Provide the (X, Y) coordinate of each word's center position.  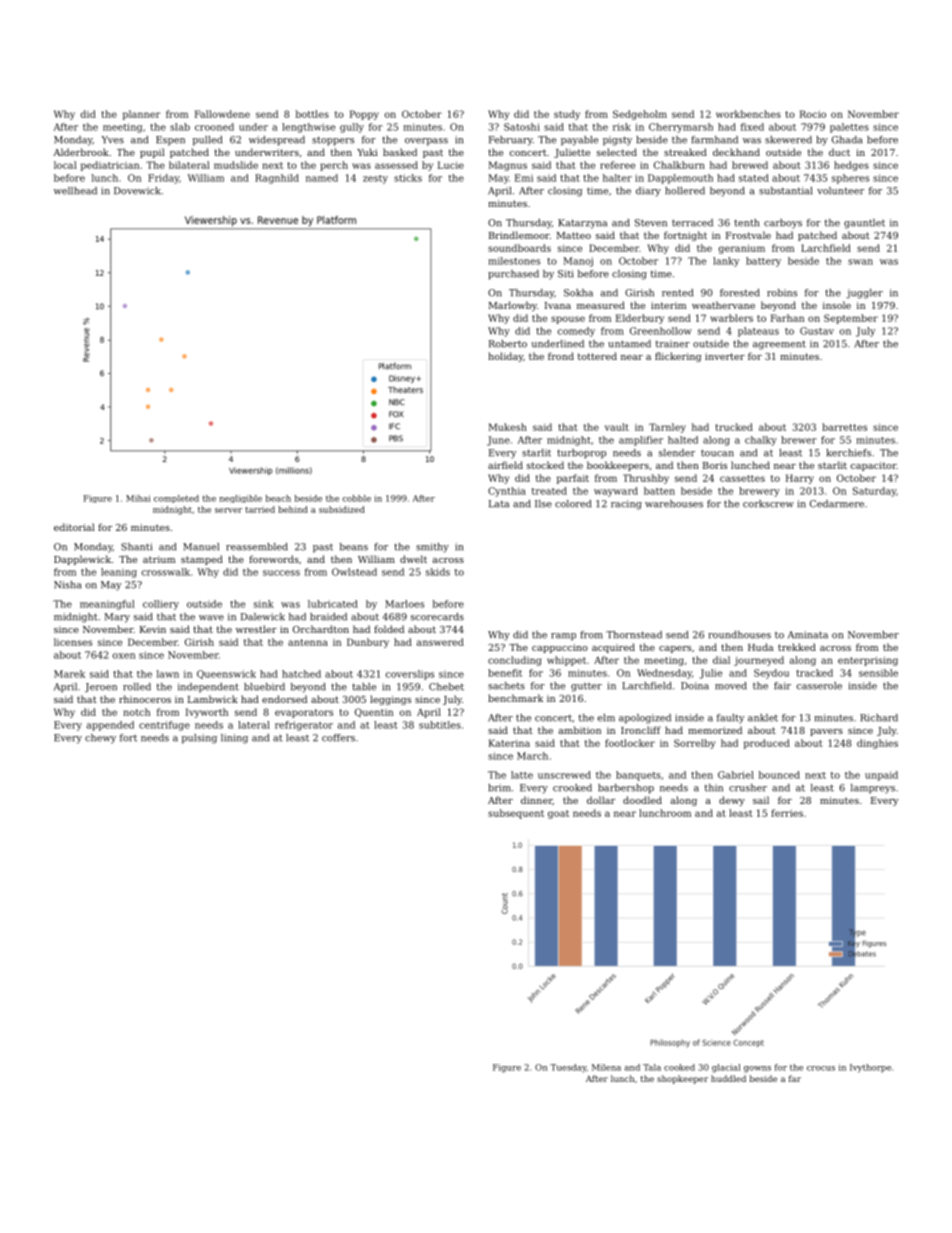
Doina (695, 686)
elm (606, 718)
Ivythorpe (870, 1068)
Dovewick (137, 191)
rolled (137, 687)
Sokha (578, 293)
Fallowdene (222, 114)
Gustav (817, 331)
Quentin (374, 712)
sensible (878, 673)
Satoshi (522, 127)
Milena (606, 1067)
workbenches (748, 114)
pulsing (199, 739)
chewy (100, 739)
